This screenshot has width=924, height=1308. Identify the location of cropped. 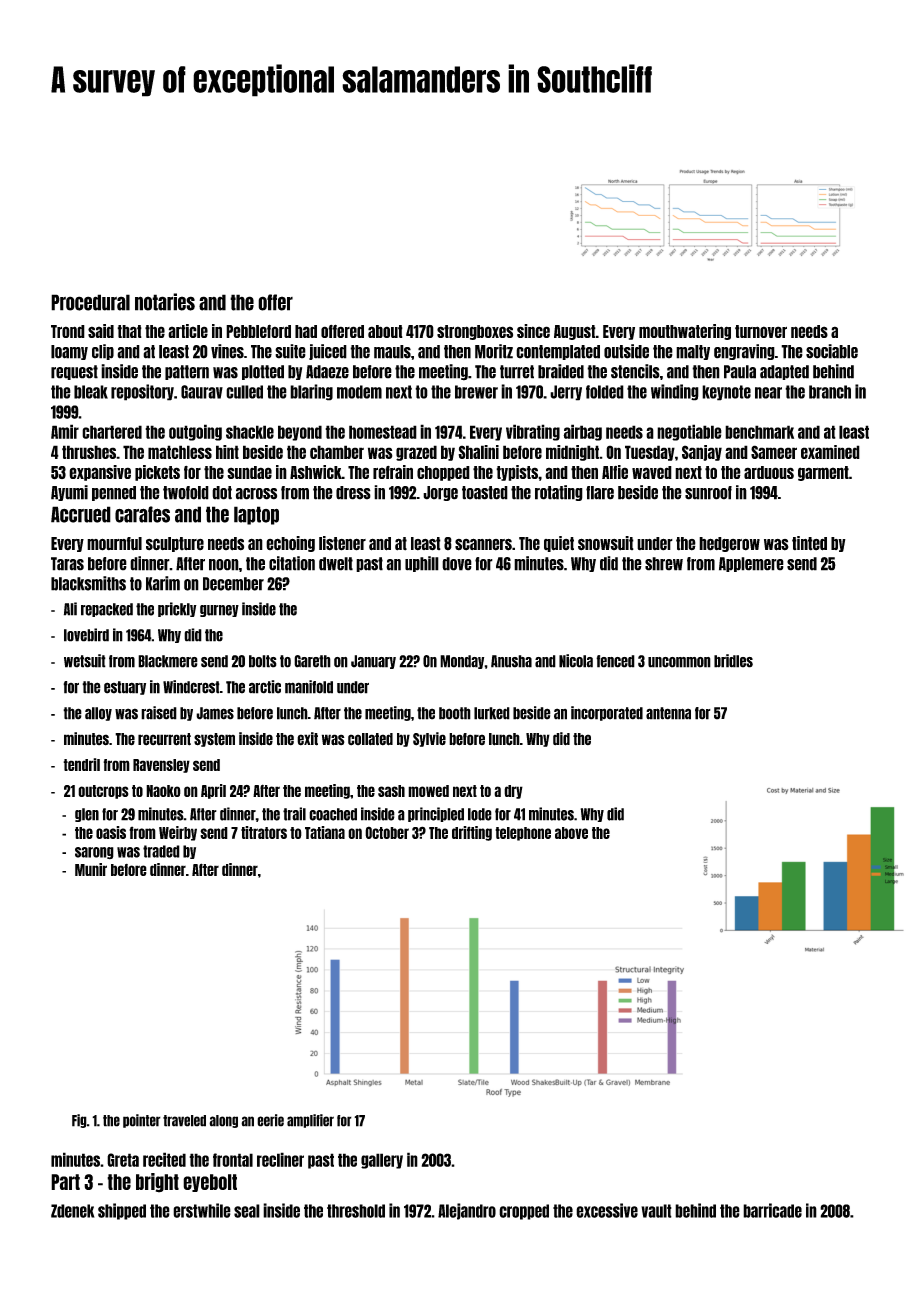
(524, 1212).
